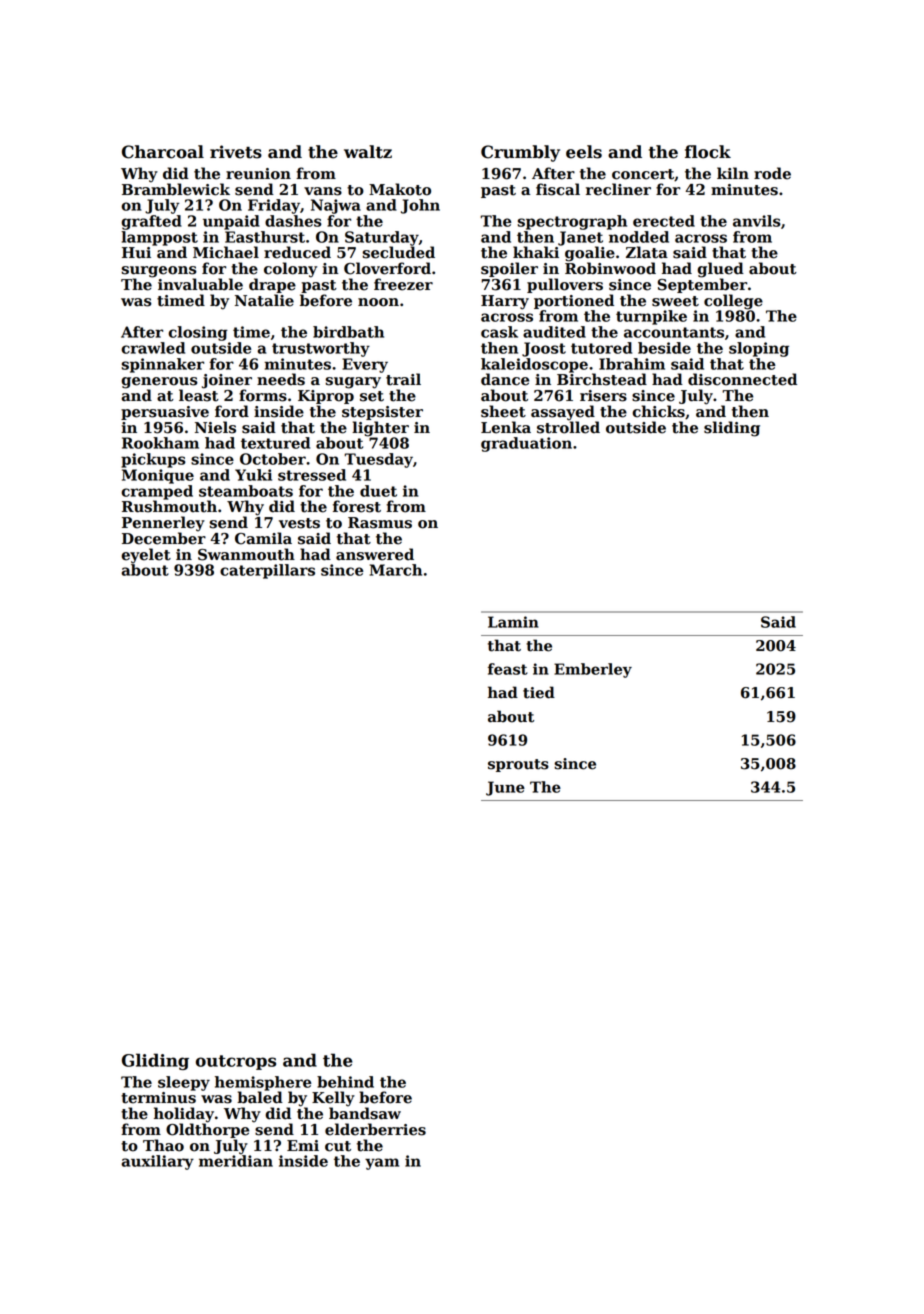 Image resolution: width=924 pixels, height=1314 pixels. Describe the element at coordinates (505, 788) in the document. I see `June` at that location.
